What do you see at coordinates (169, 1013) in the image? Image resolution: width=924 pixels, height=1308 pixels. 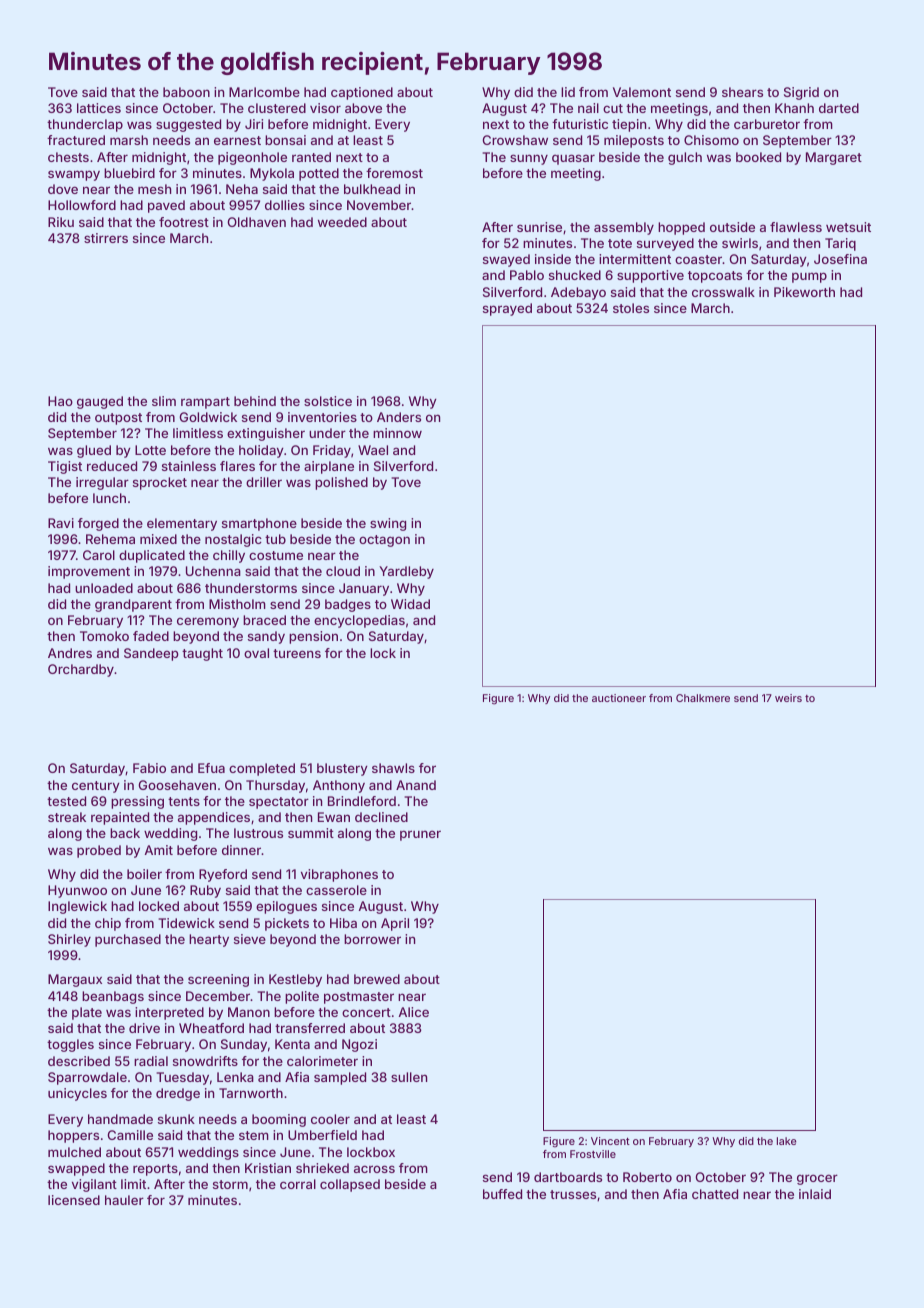 I see `interpreted` at bounding box center [169, 1013].
